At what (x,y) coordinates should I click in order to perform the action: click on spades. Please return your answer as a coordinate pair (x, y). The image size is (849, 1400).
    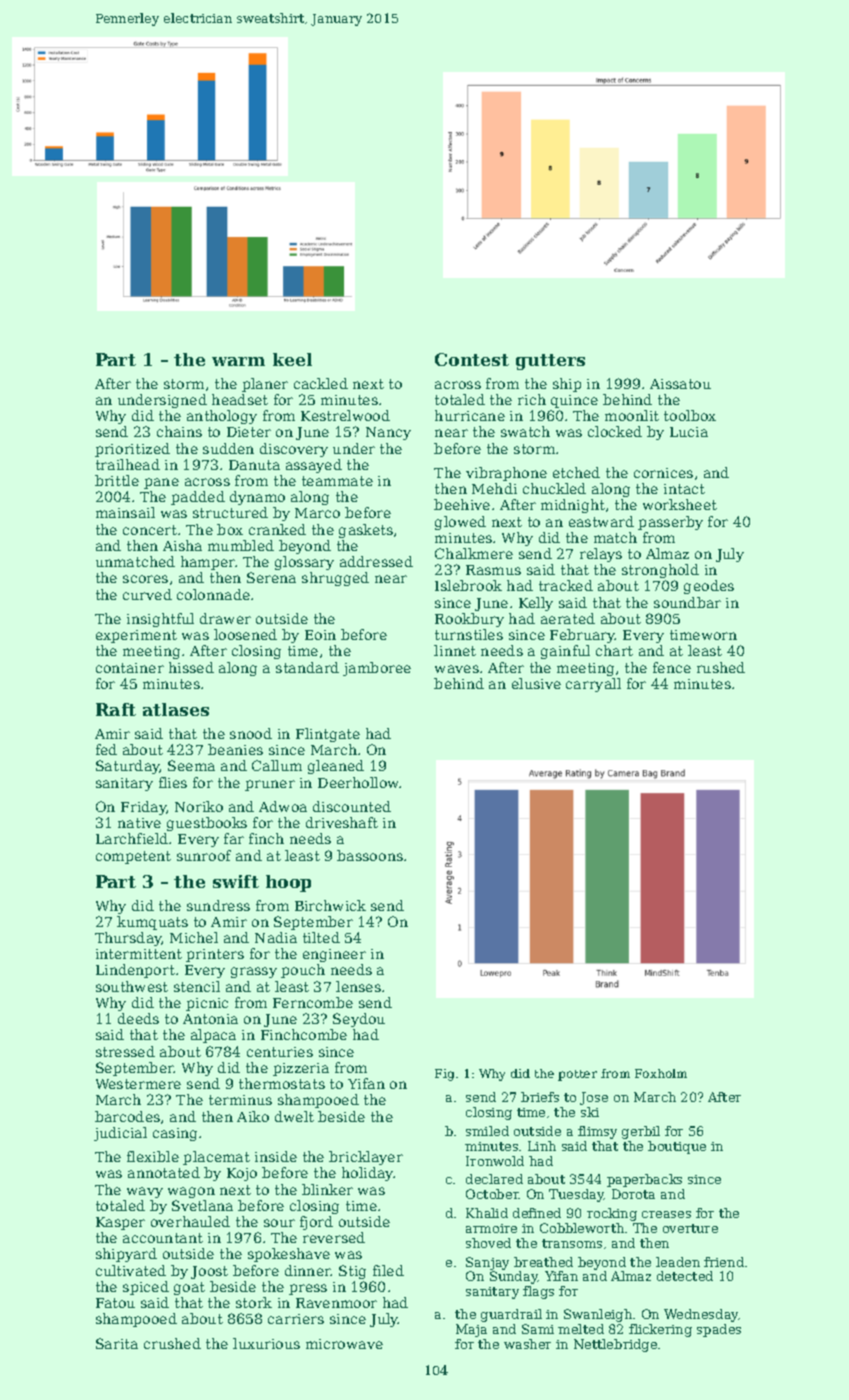
    Looking at the image, I should click on (719, 1330).
